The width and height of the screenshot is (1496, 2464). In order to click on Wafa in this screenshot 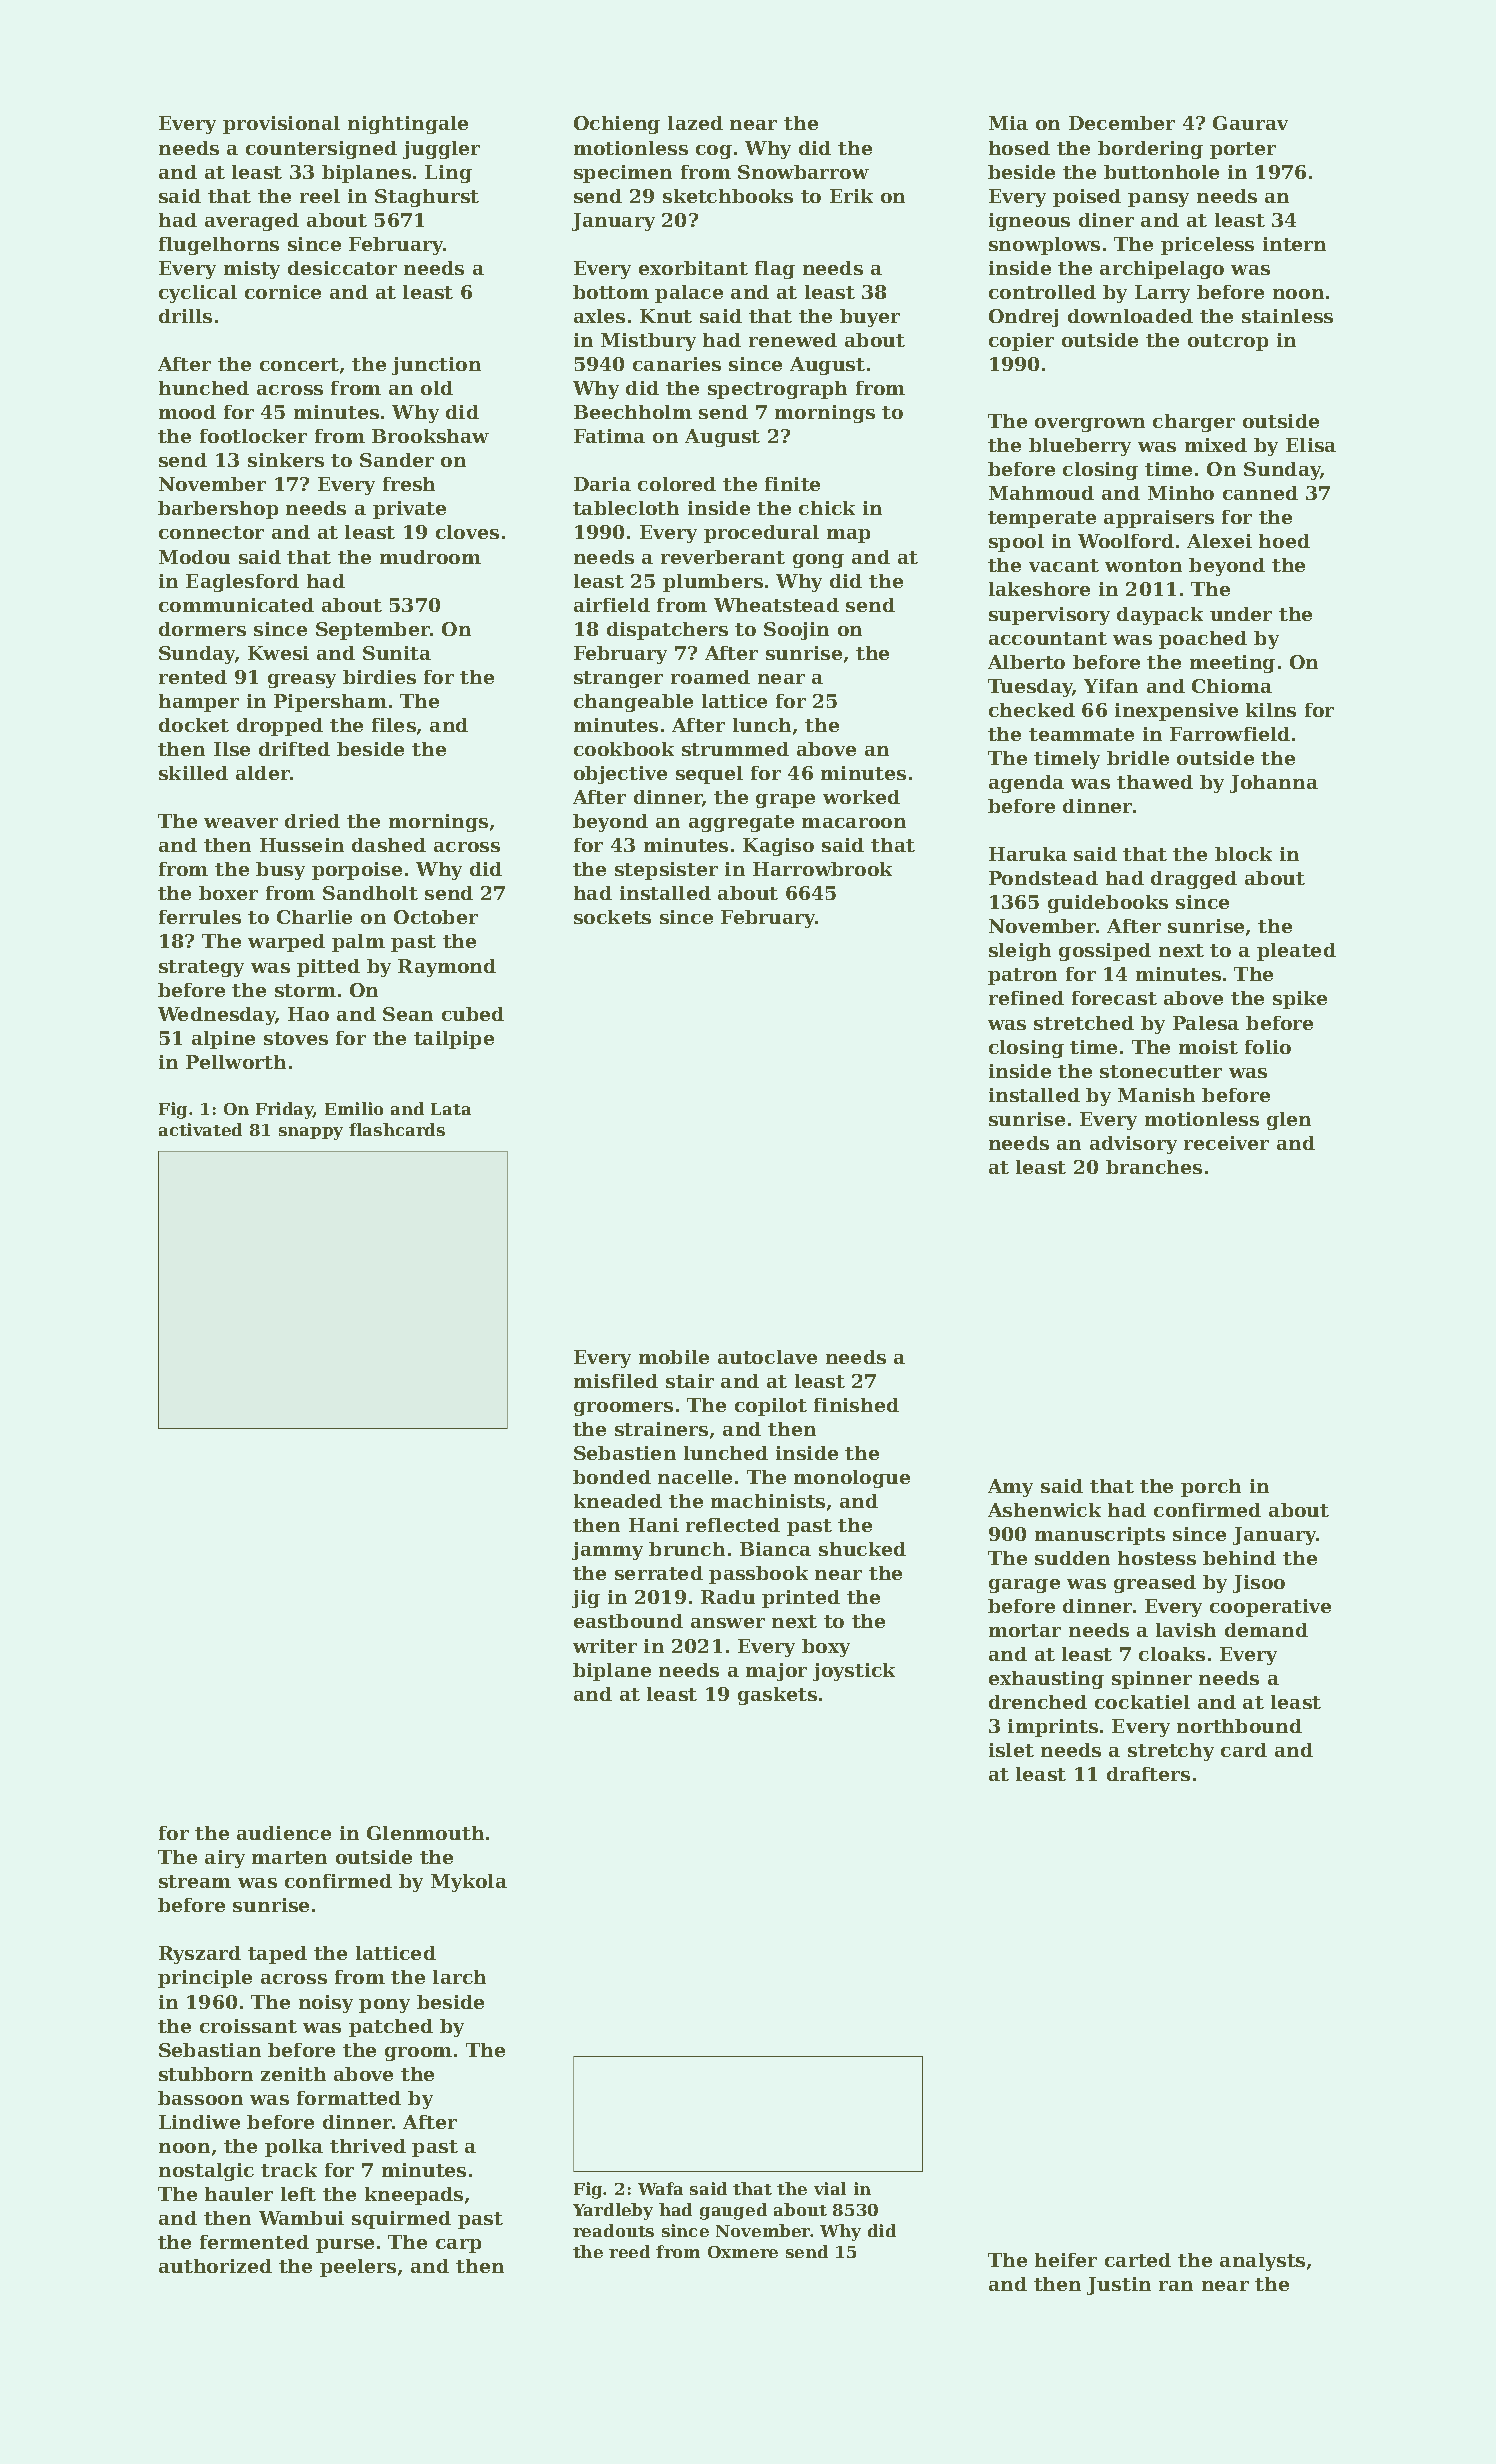, I will do `click(660, 2188)`.
